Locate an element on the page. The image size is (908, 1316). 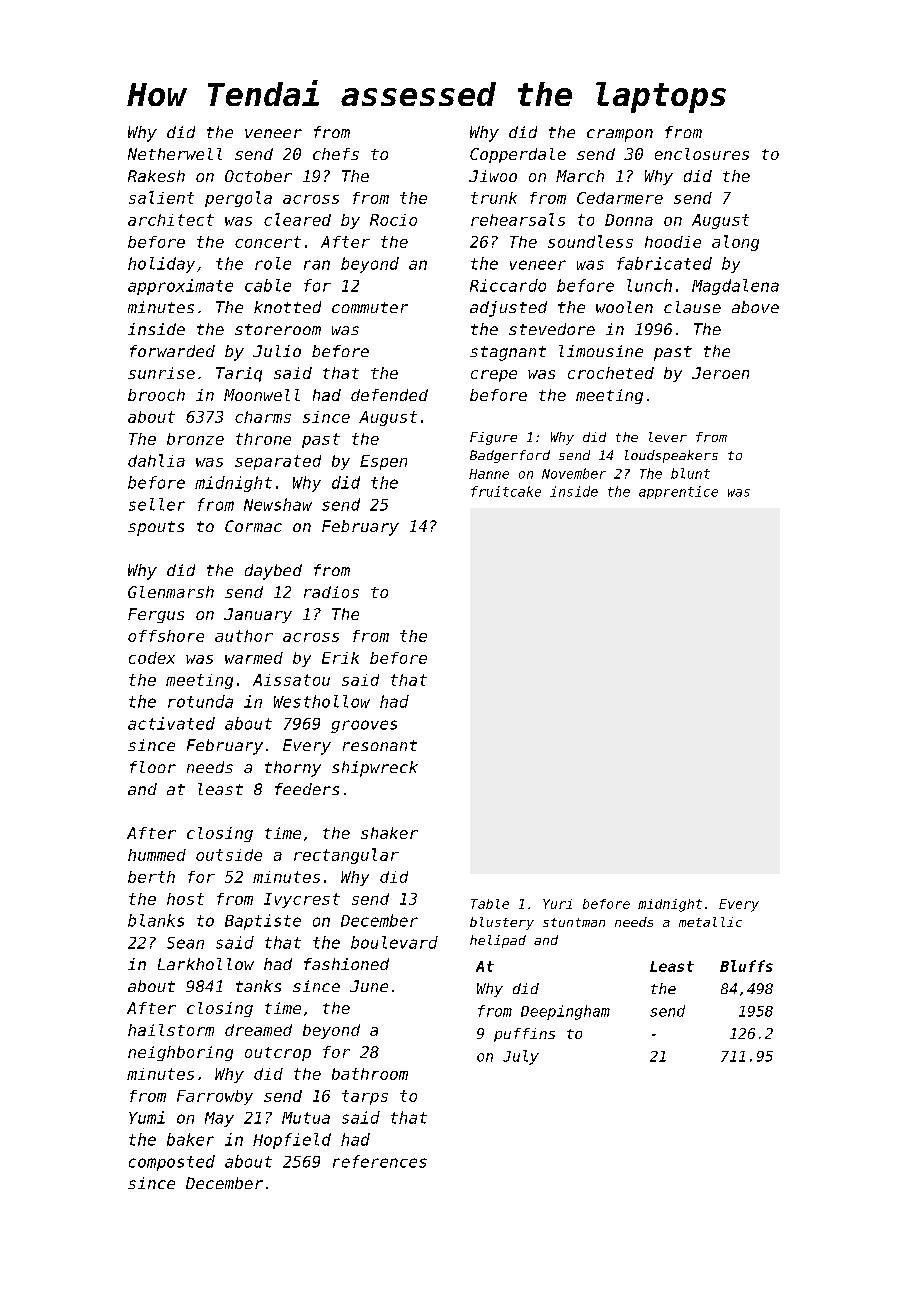
spouts is located at coordinates (156, 528).
